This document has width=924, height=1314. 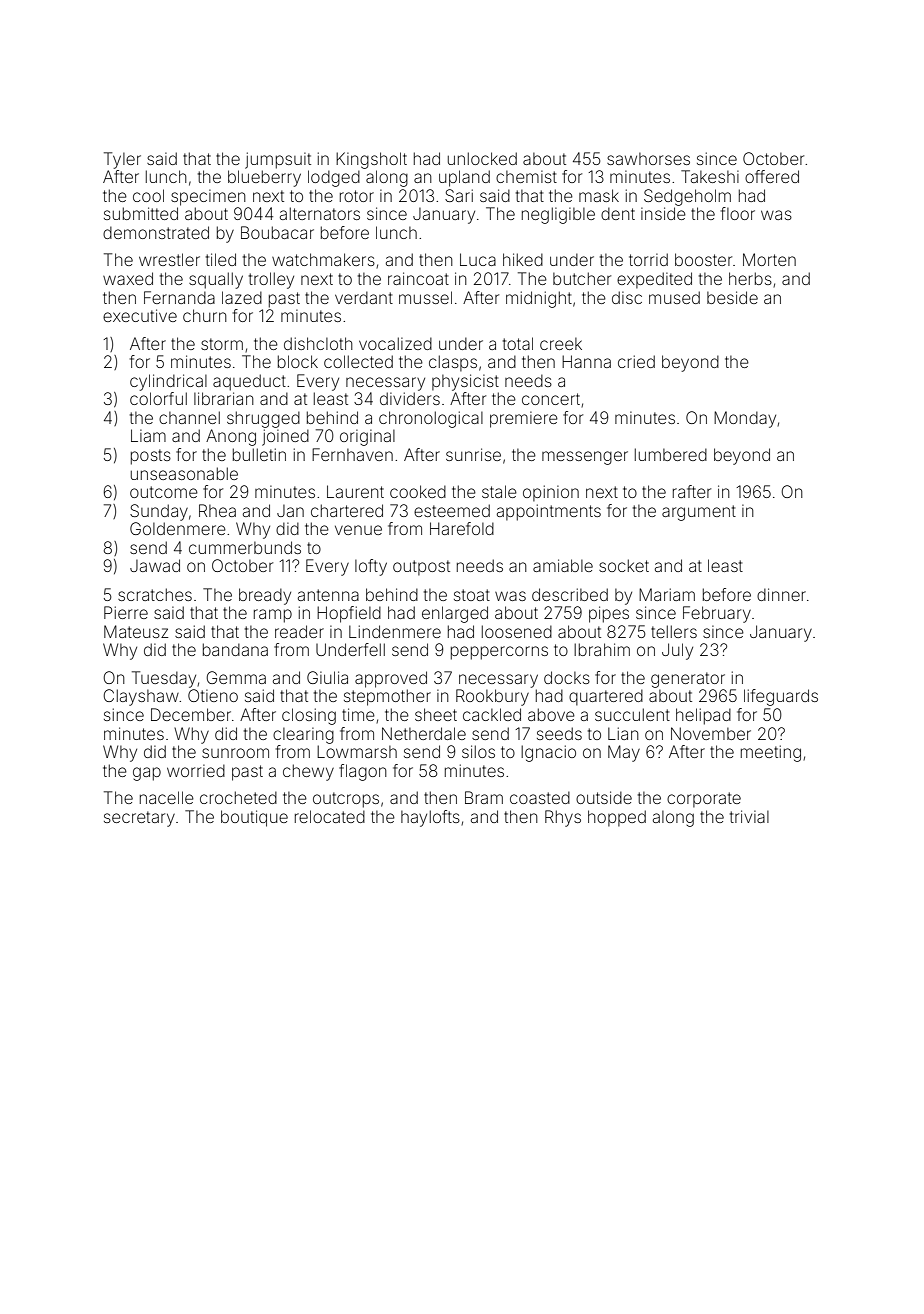 I want to click on Tyler, so click(x=122, y=160).
